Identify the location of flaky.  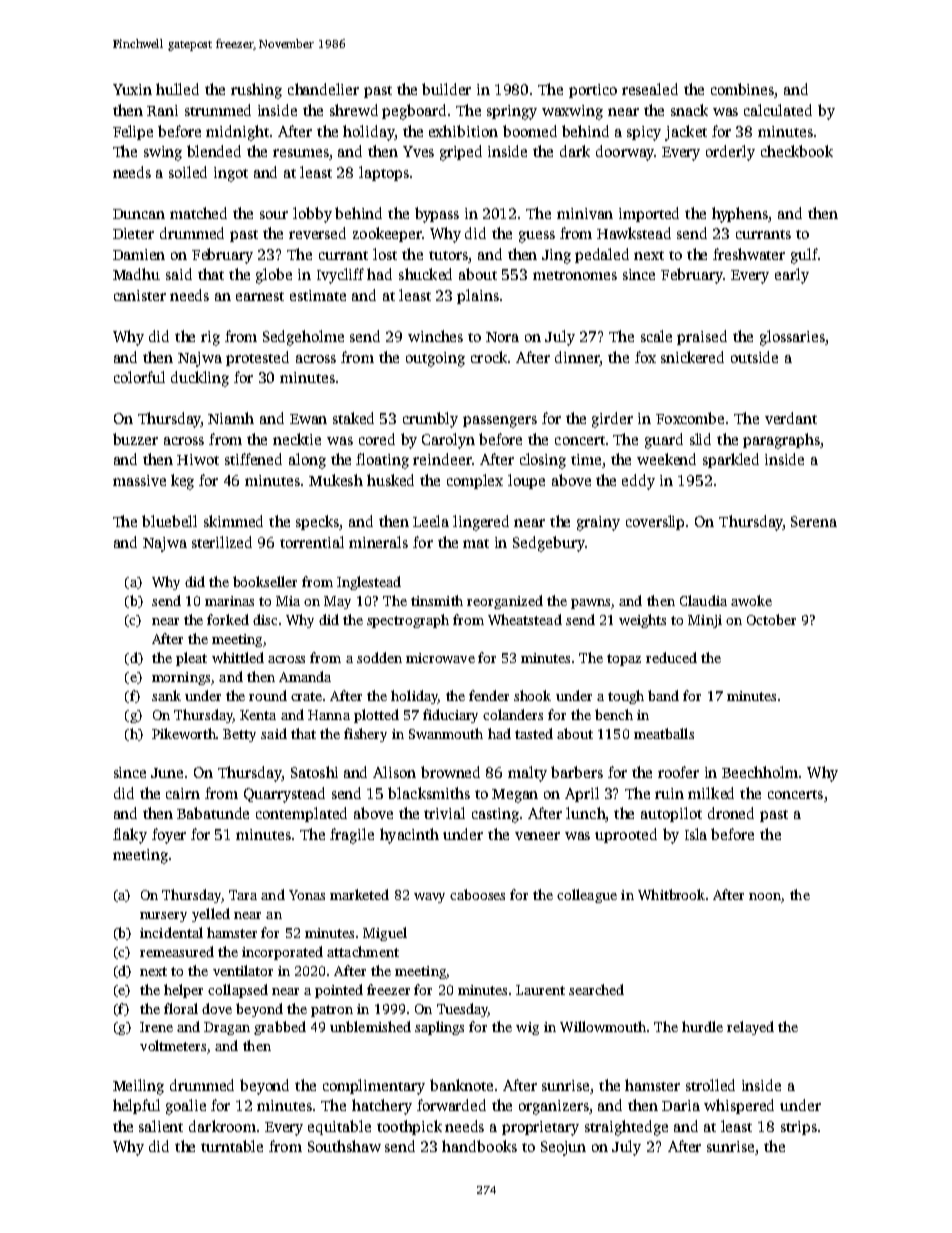
(130, 836).
